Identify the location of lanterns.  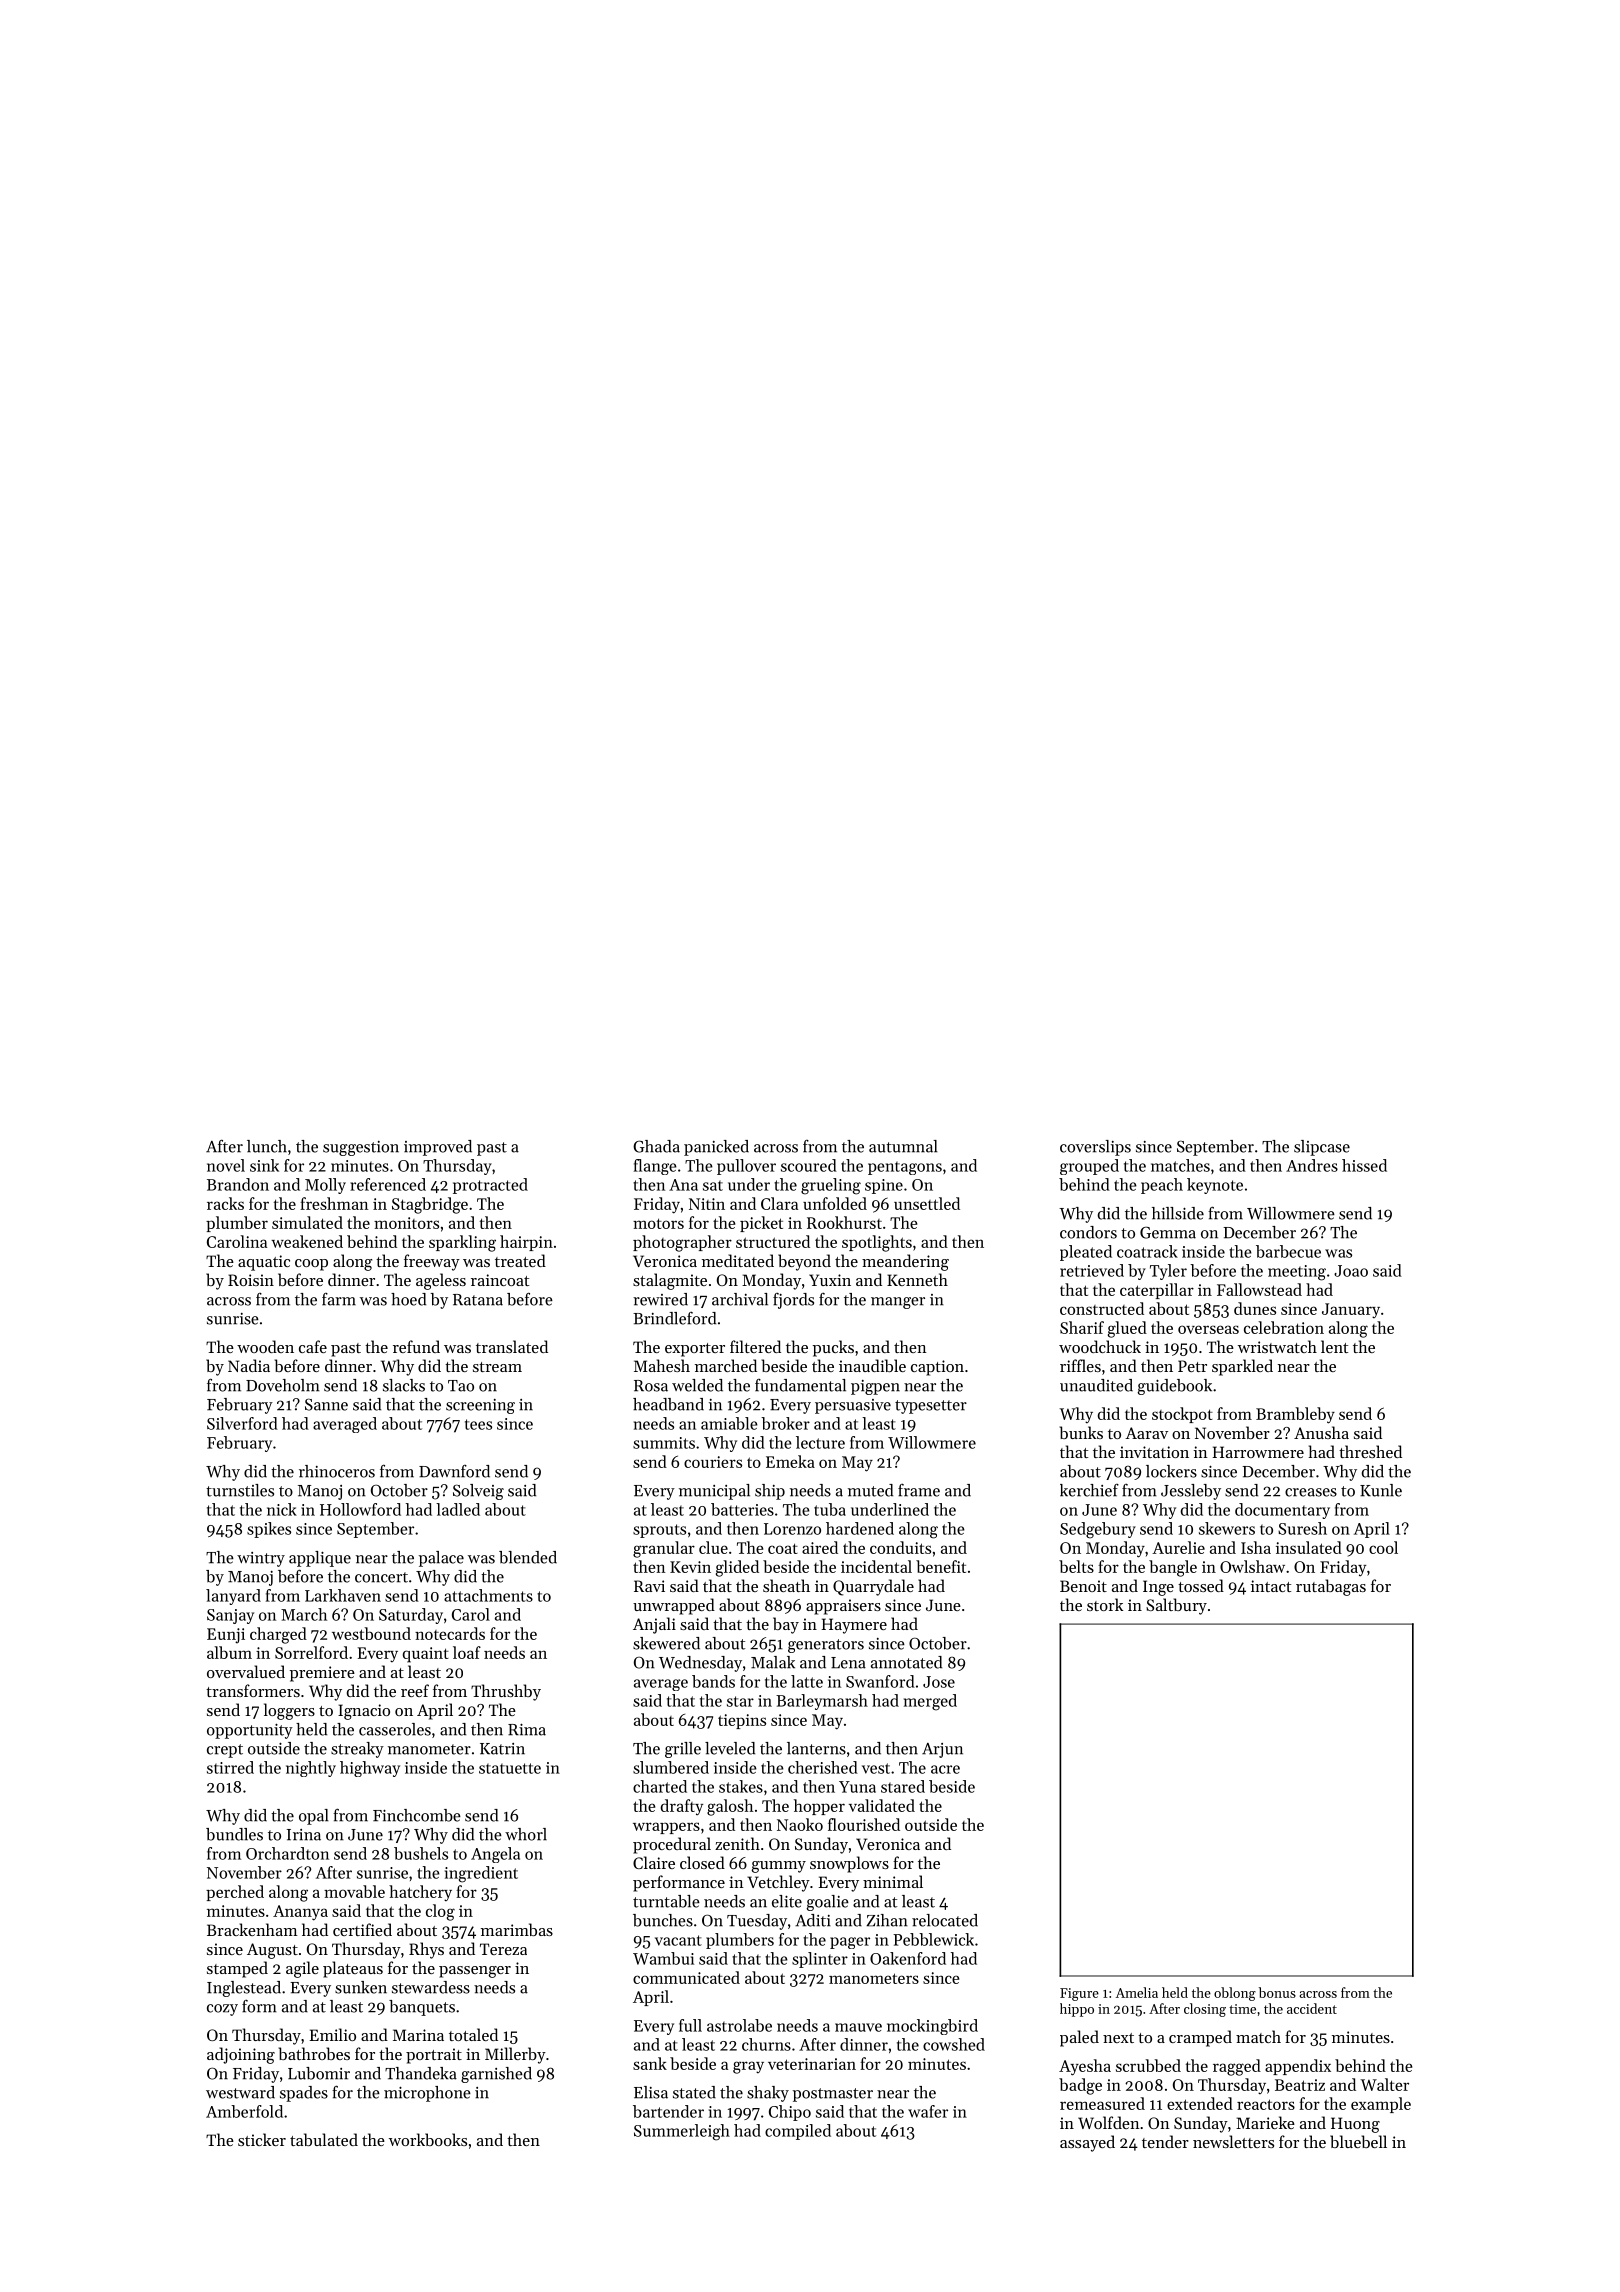
(816, 1748).
